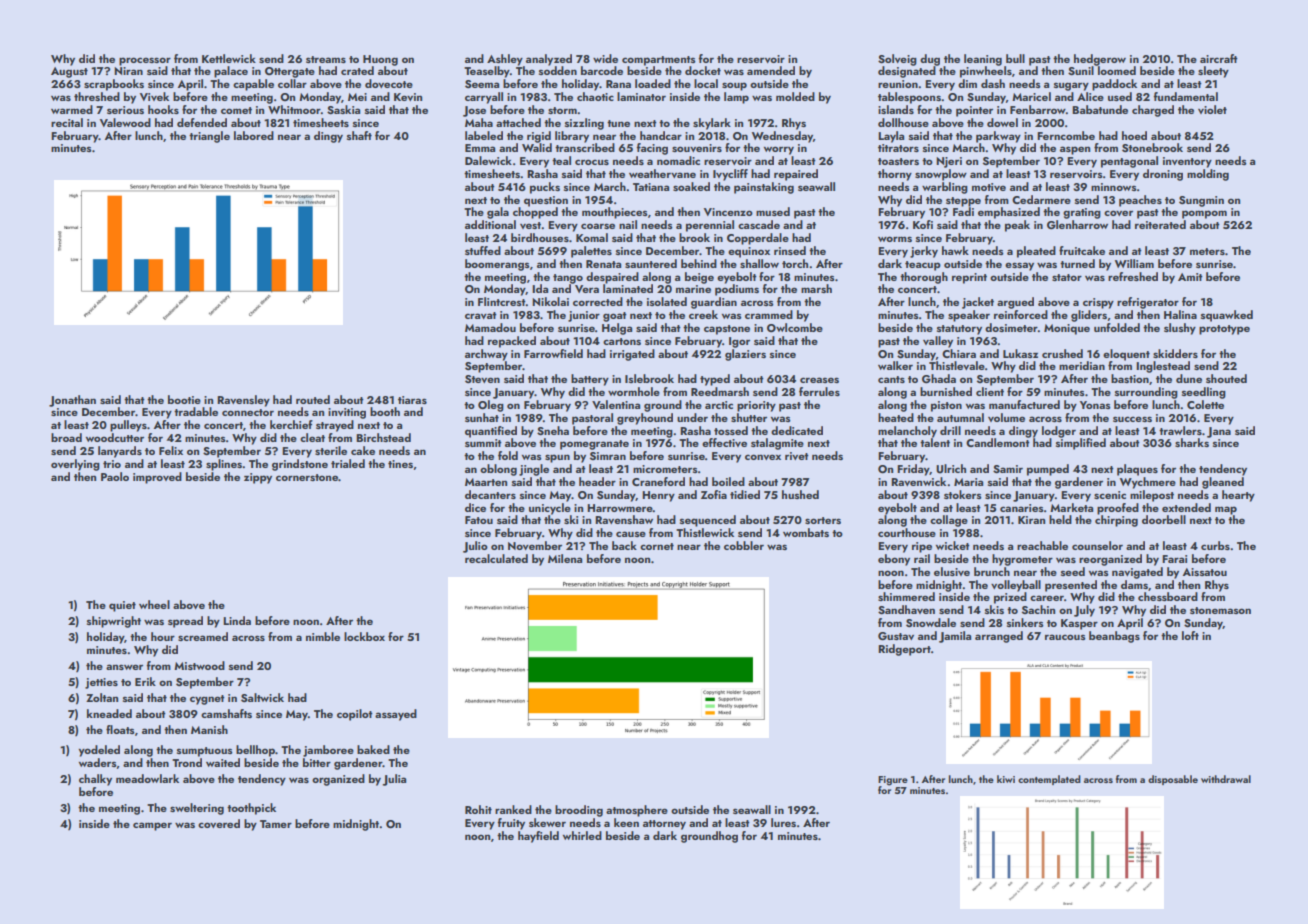 This image has height=924, width=1308. I want to click on camper, so click(152, 826).
